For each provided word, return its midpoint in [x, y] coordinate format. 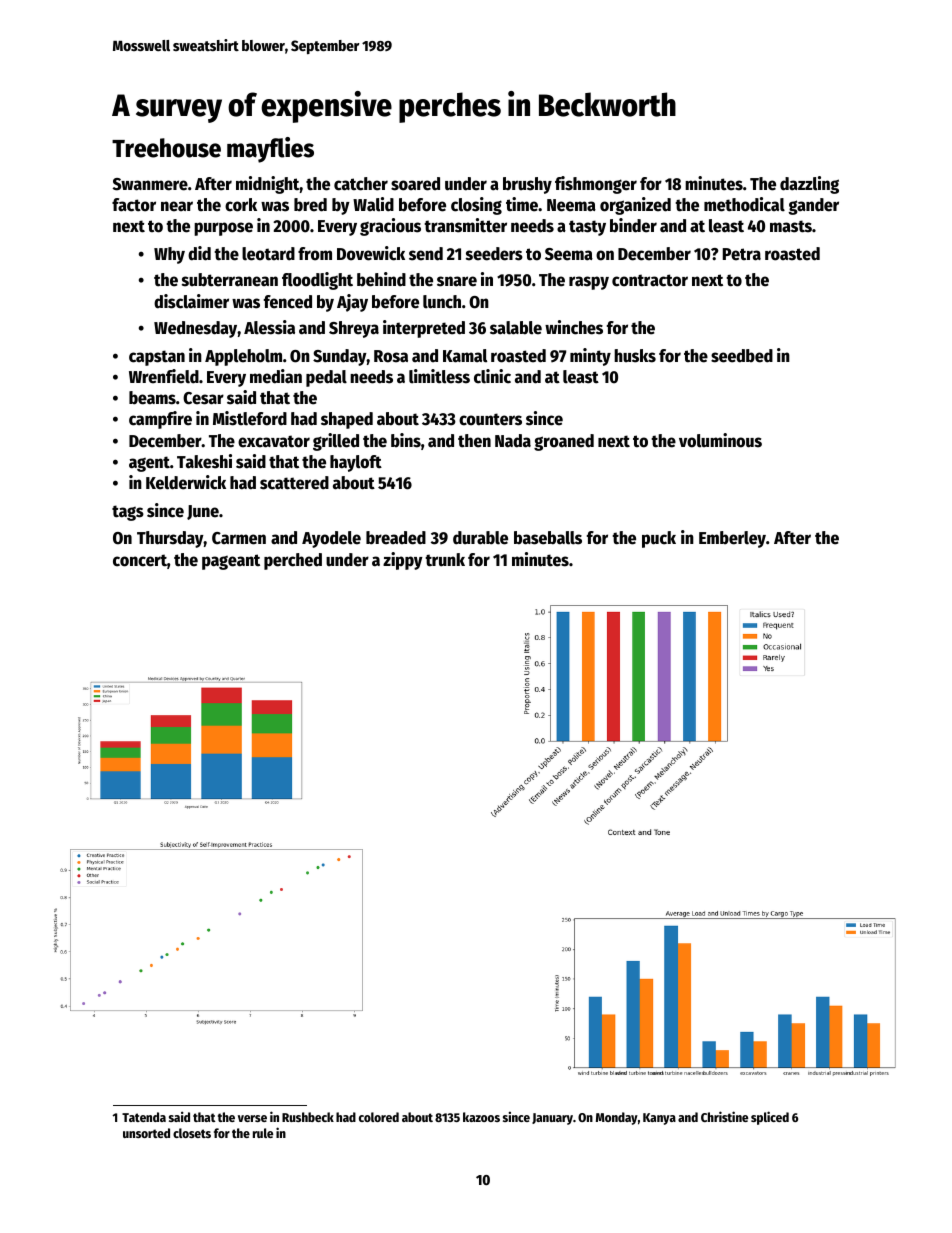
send [426, 254]
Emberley [732, 539]
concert [140, 560]
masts [791, 226]
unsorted [146, 1133]
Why [169, 255]
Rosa [391, 356]
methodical [744, 204]
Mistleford [250, 418]
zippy [403, 561]
